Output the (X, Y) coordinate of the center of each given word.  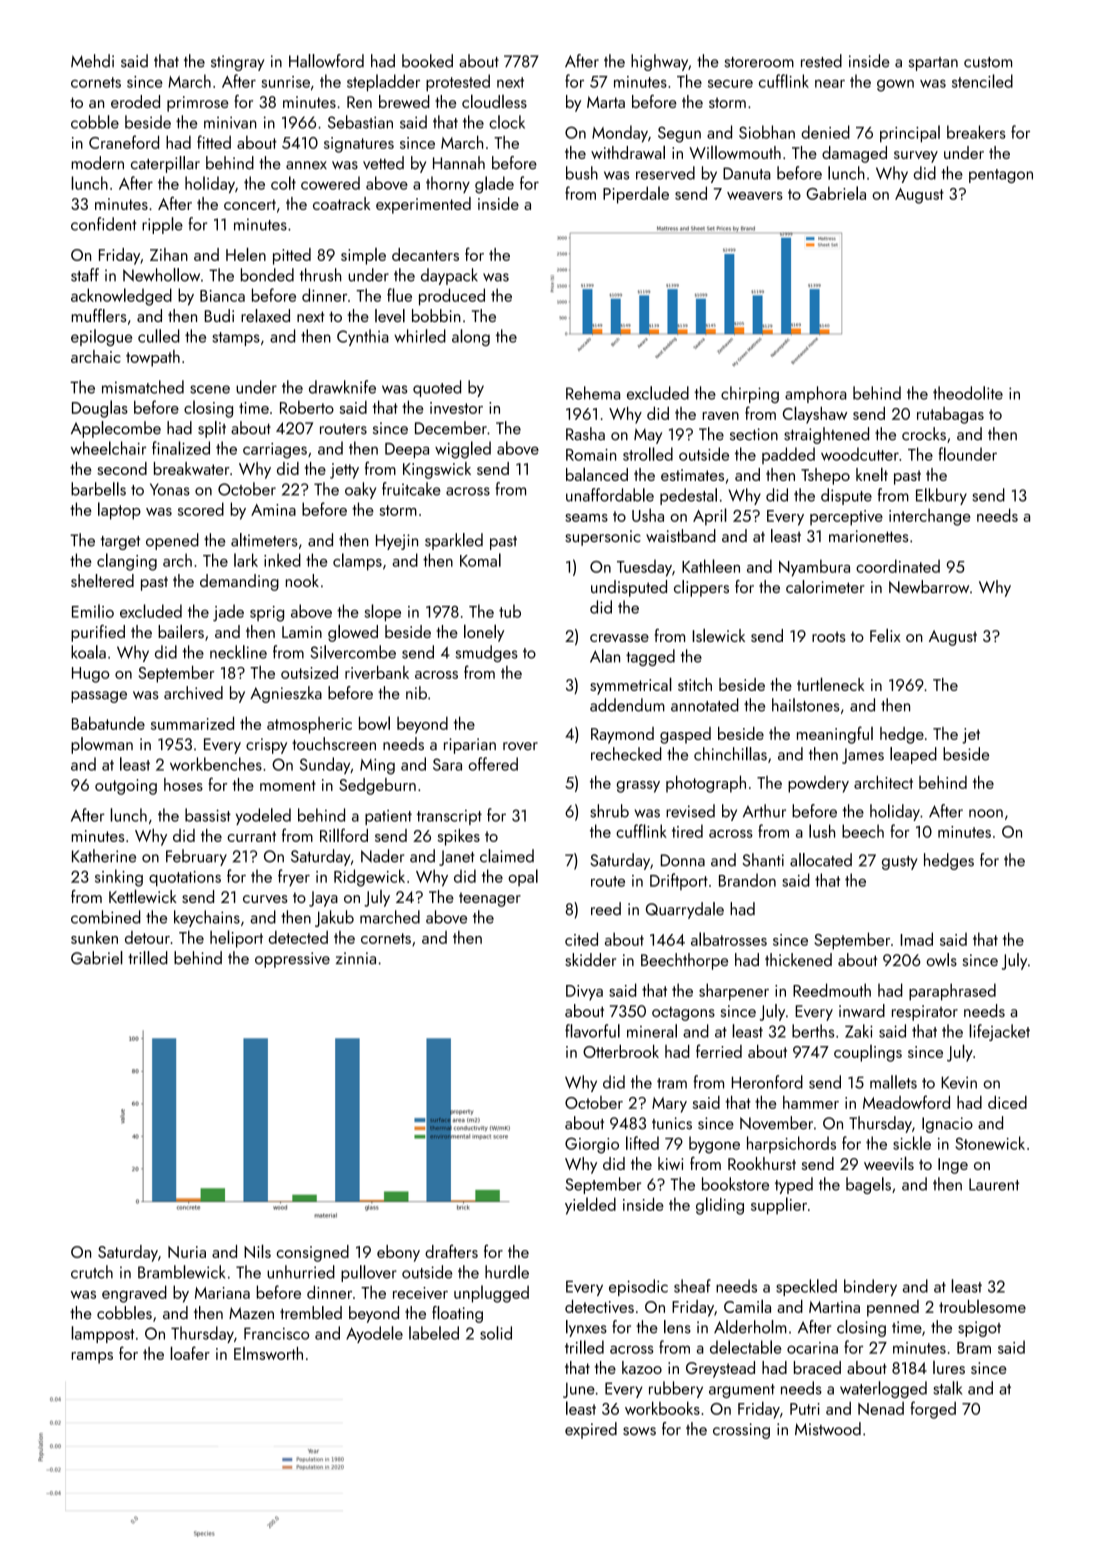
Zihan (169, 254)
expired (591, 1430)
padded (788, 455)
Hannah (459, 163)
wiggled (463, 450)
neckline (238, 652)
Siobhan (767, 132)
